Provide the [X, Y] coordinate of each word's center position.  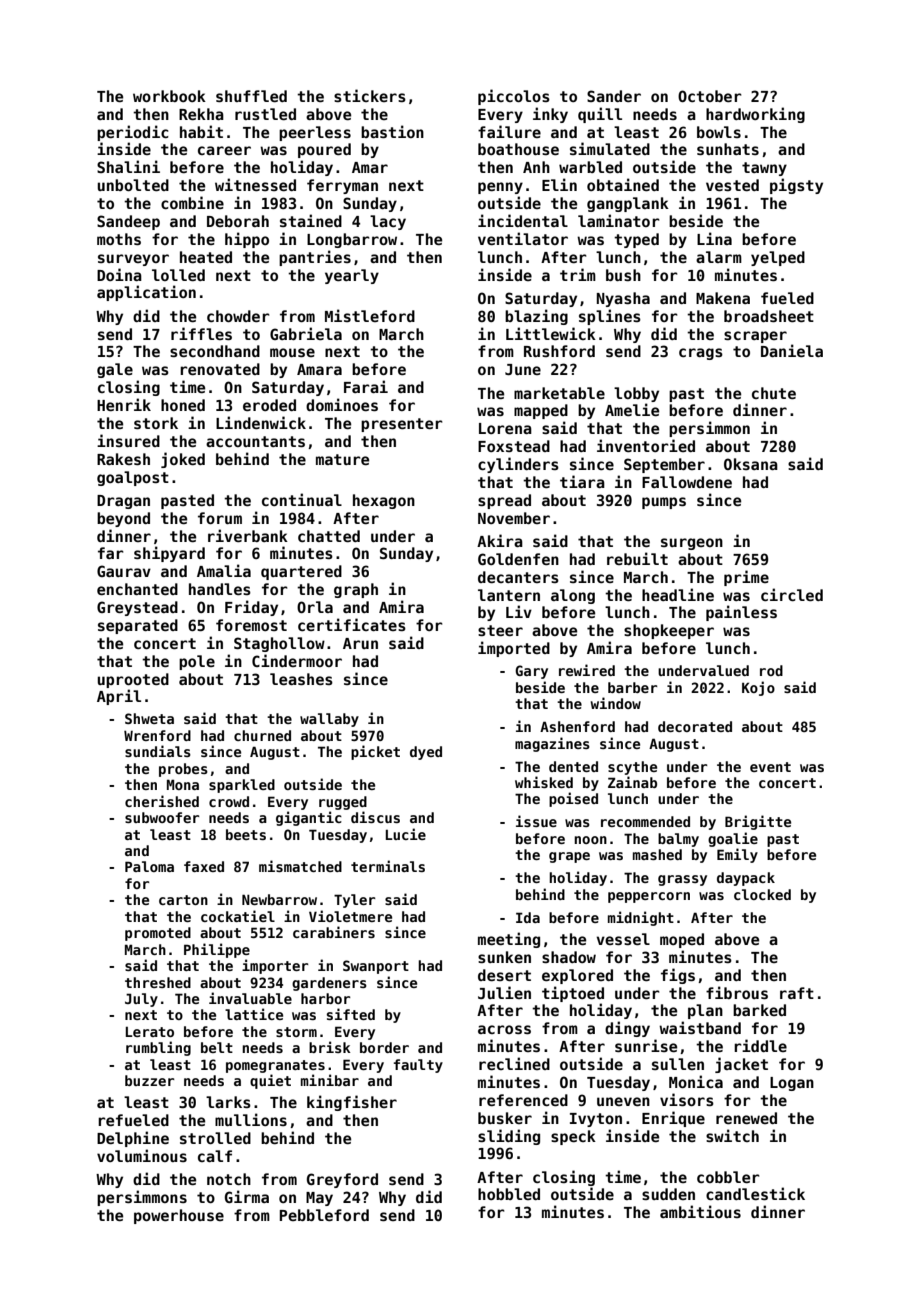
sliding [509, 1137]
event [770, 767]
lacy [388, 222]
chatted [329, 536]
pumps [664, 503]
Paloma [149, 866]
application [146, 293]
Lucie [406, 834]
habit [201, 131]
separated [138, 626]
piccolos [514, 97]
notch [229, 1179]
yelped [778, 258]
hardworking [755, 115]
